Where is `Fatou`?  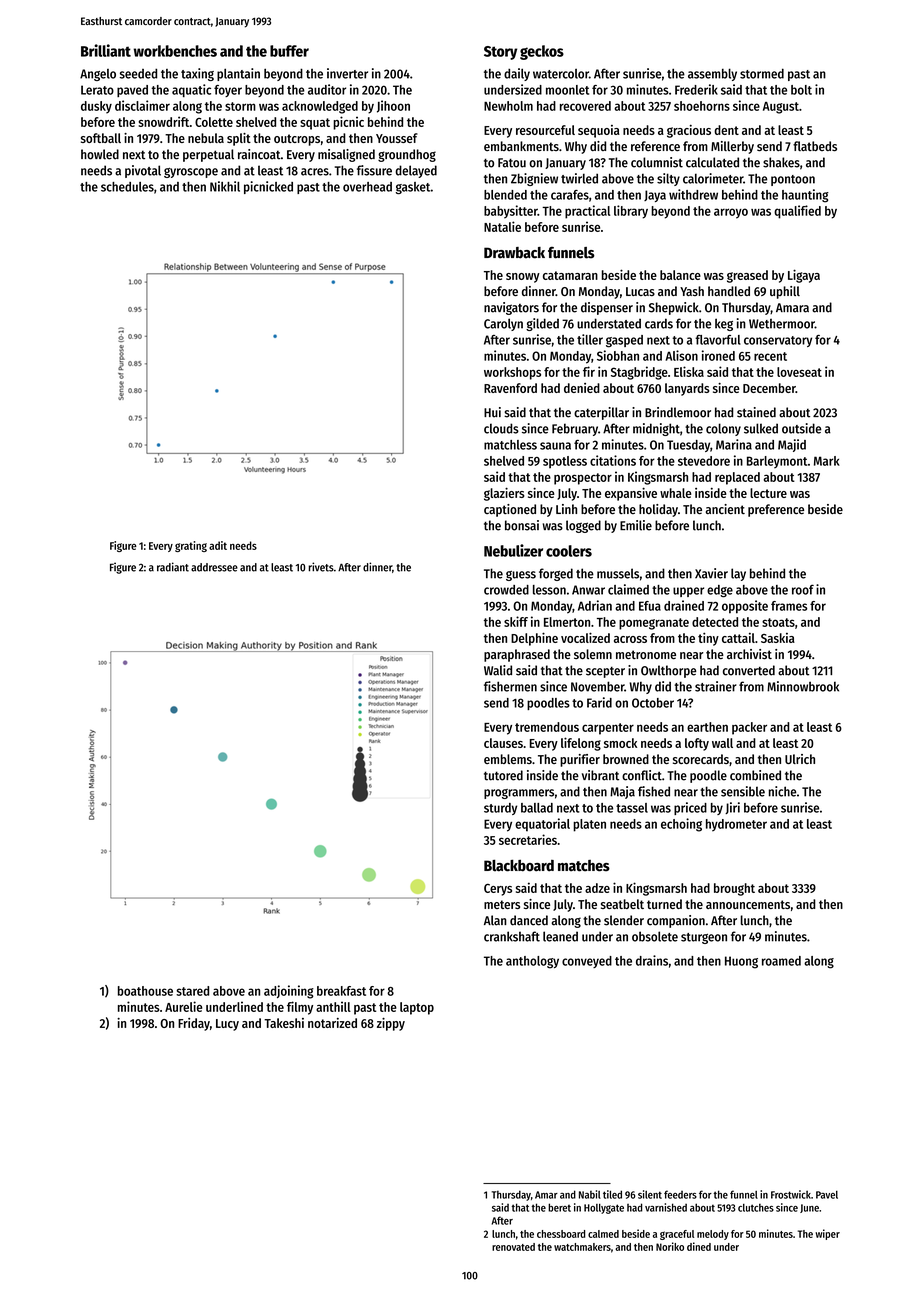
Fatou is located at coordinates (512, 163).
